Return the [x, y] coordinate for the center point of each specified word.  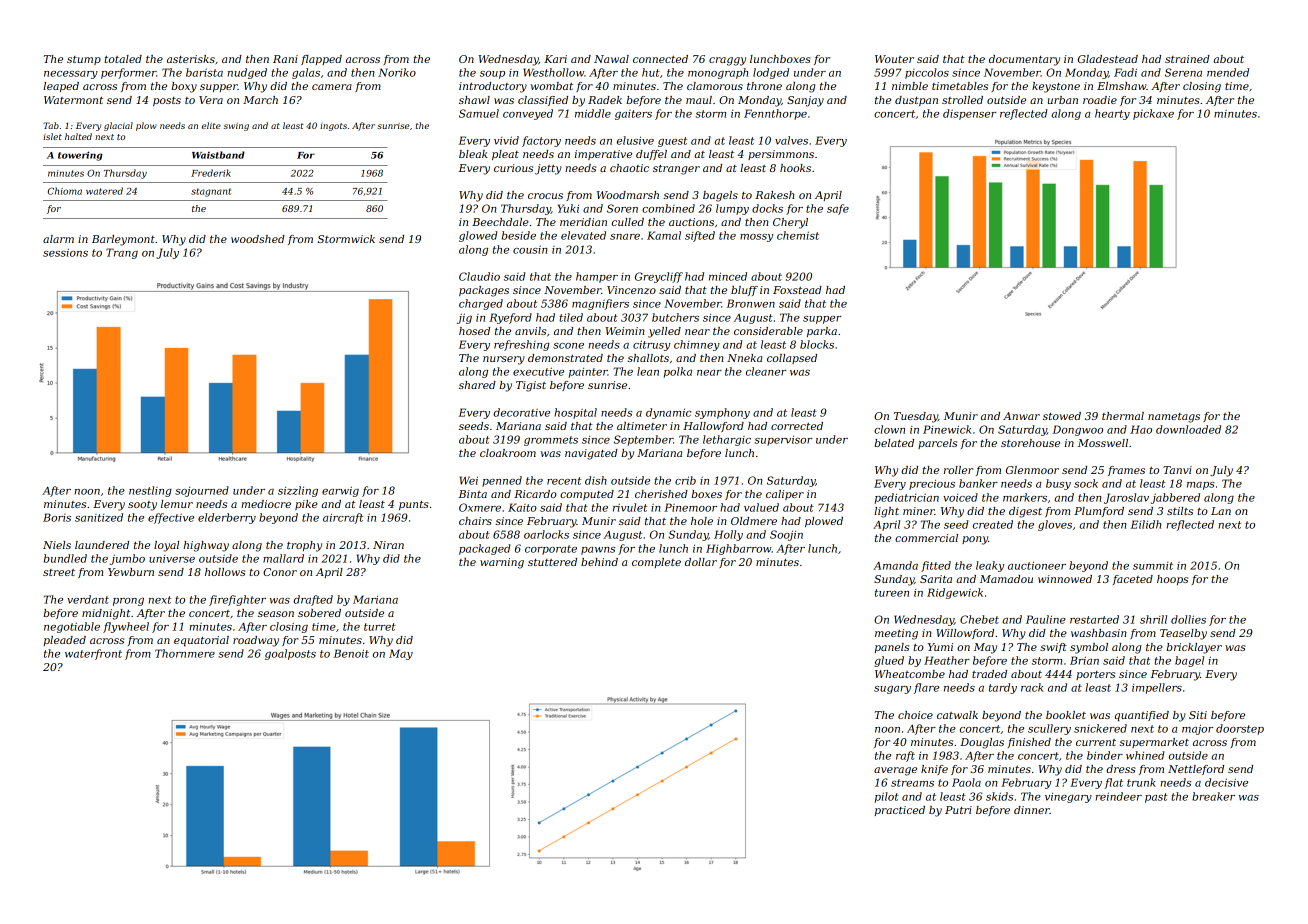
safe [838, 209]
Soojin [786, 535]
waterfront [93, 654]
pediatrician [907, 498]
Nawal [611, 59]
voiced [960, 497]
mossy [756, 238]
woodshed [258, 239]
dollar [701, 562]
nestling [150, 491]
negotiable [72, 627]
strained [1187, 59]
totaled [123, 59]
